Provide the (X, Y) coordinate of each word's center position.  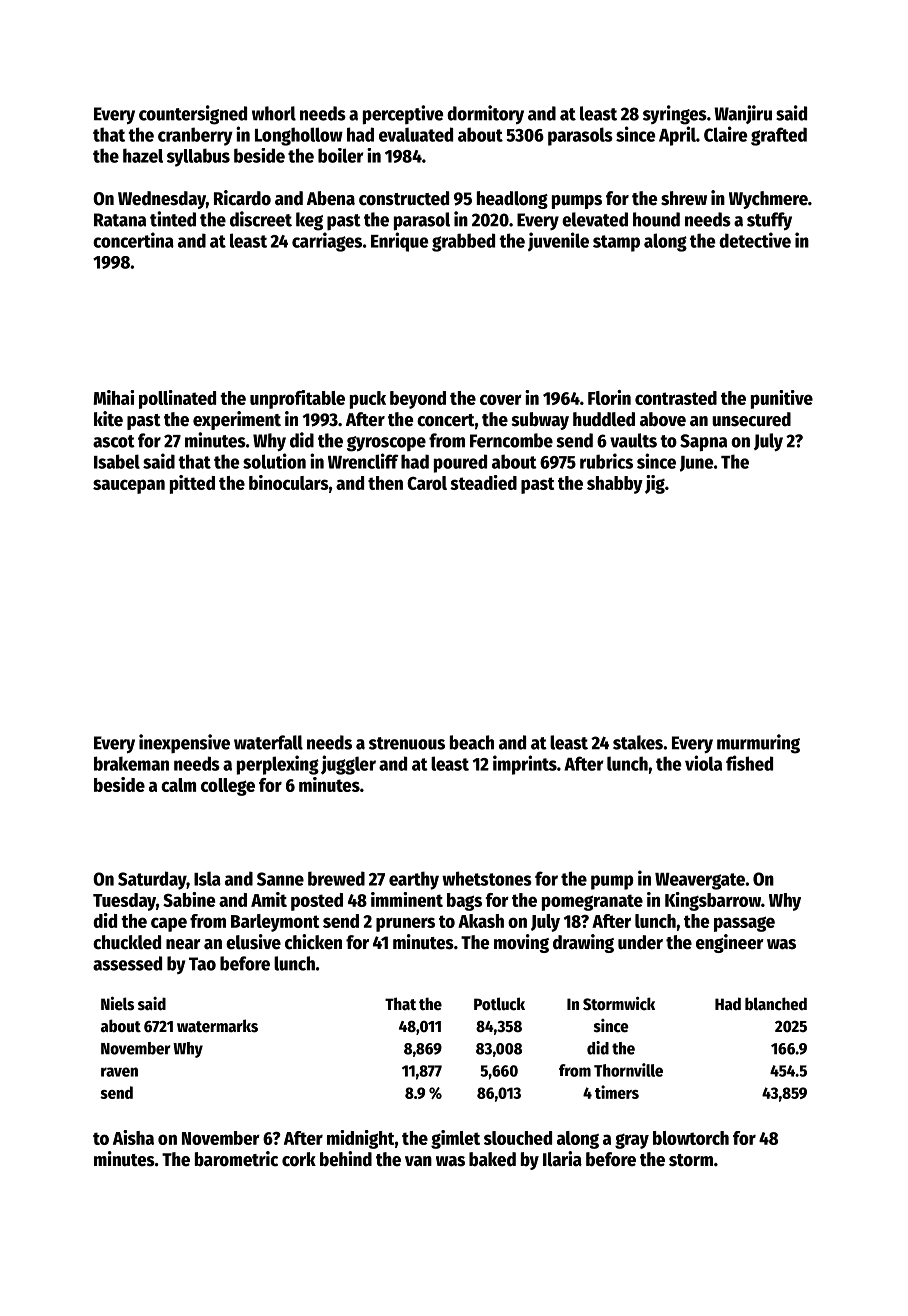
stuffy (769, 221)
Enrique (400, 242)
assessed (127, 963)
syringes (675, 115)
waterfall (268, 742)
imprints (525, 765)
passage (744, 924)
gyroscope (386, 444)
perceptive (403, 115)
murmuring (758, 744)
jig (655, 484)
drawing (583, 943)
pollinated (177, 399)
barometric (236, 1159)
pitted (192, 484)
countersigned (193, 115)
